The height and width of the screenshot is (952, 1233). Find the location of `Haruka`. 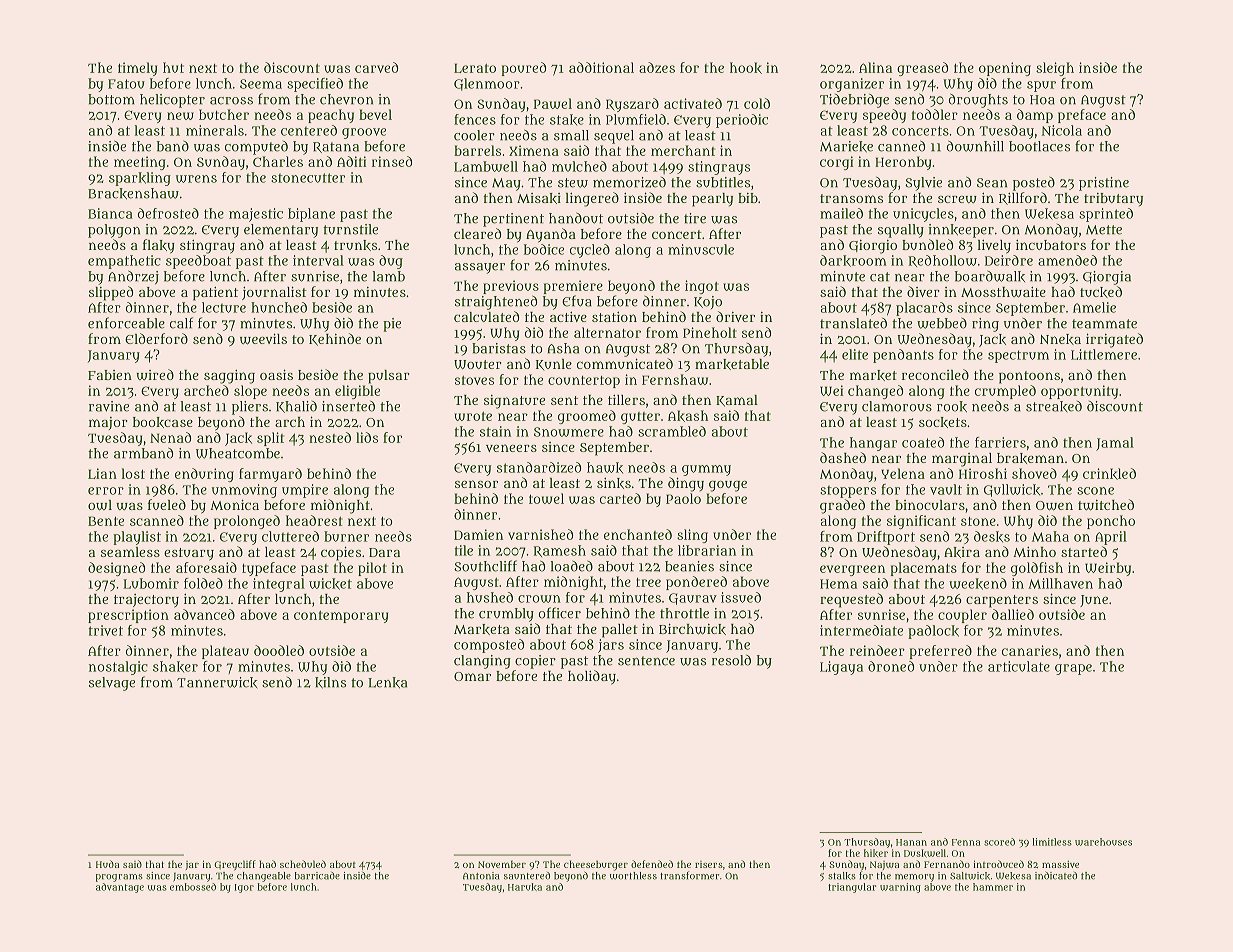

Haruka is located at coordinates (525, 887).
